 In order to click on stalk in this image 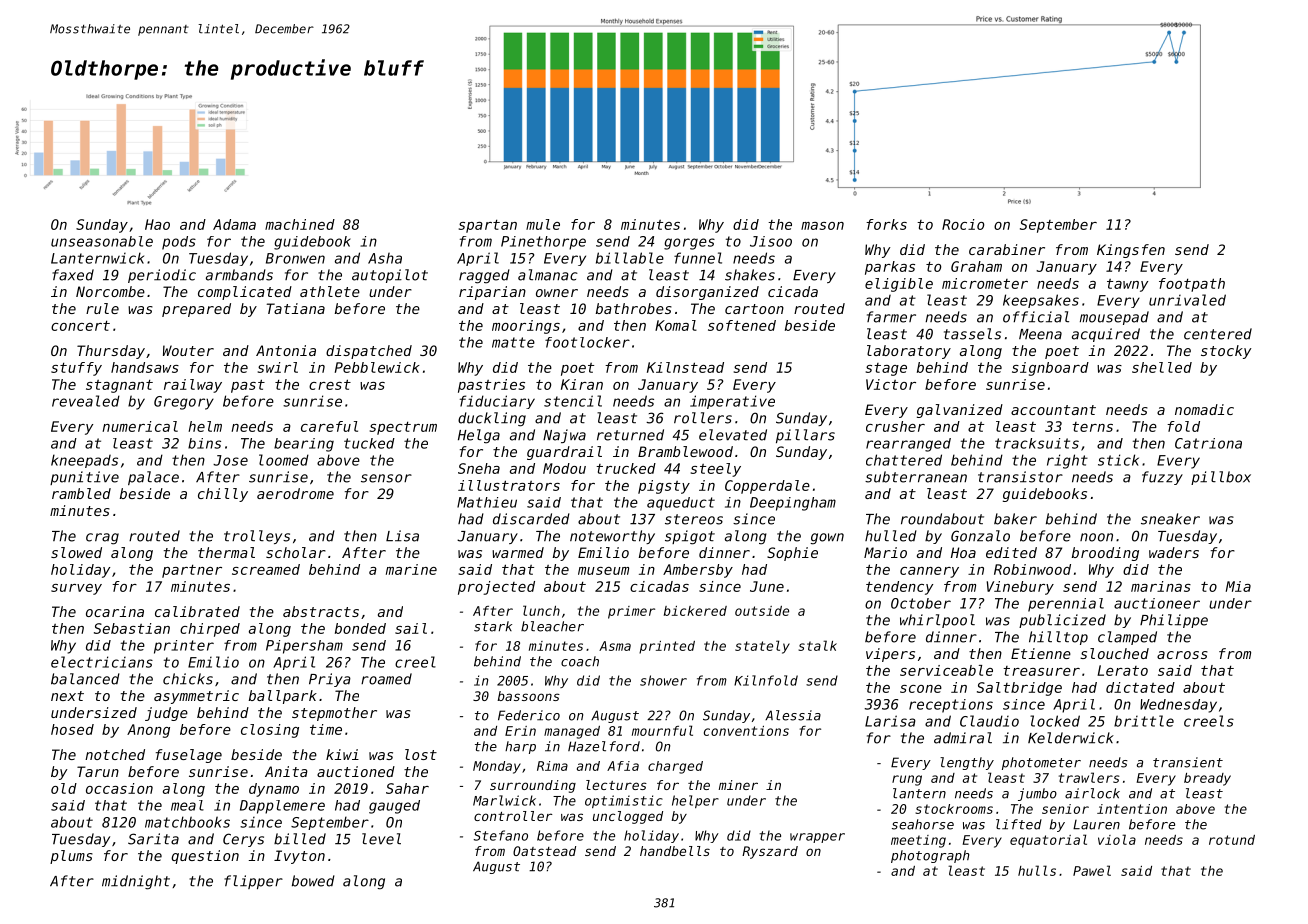, I will do `click(817, 645)`.
